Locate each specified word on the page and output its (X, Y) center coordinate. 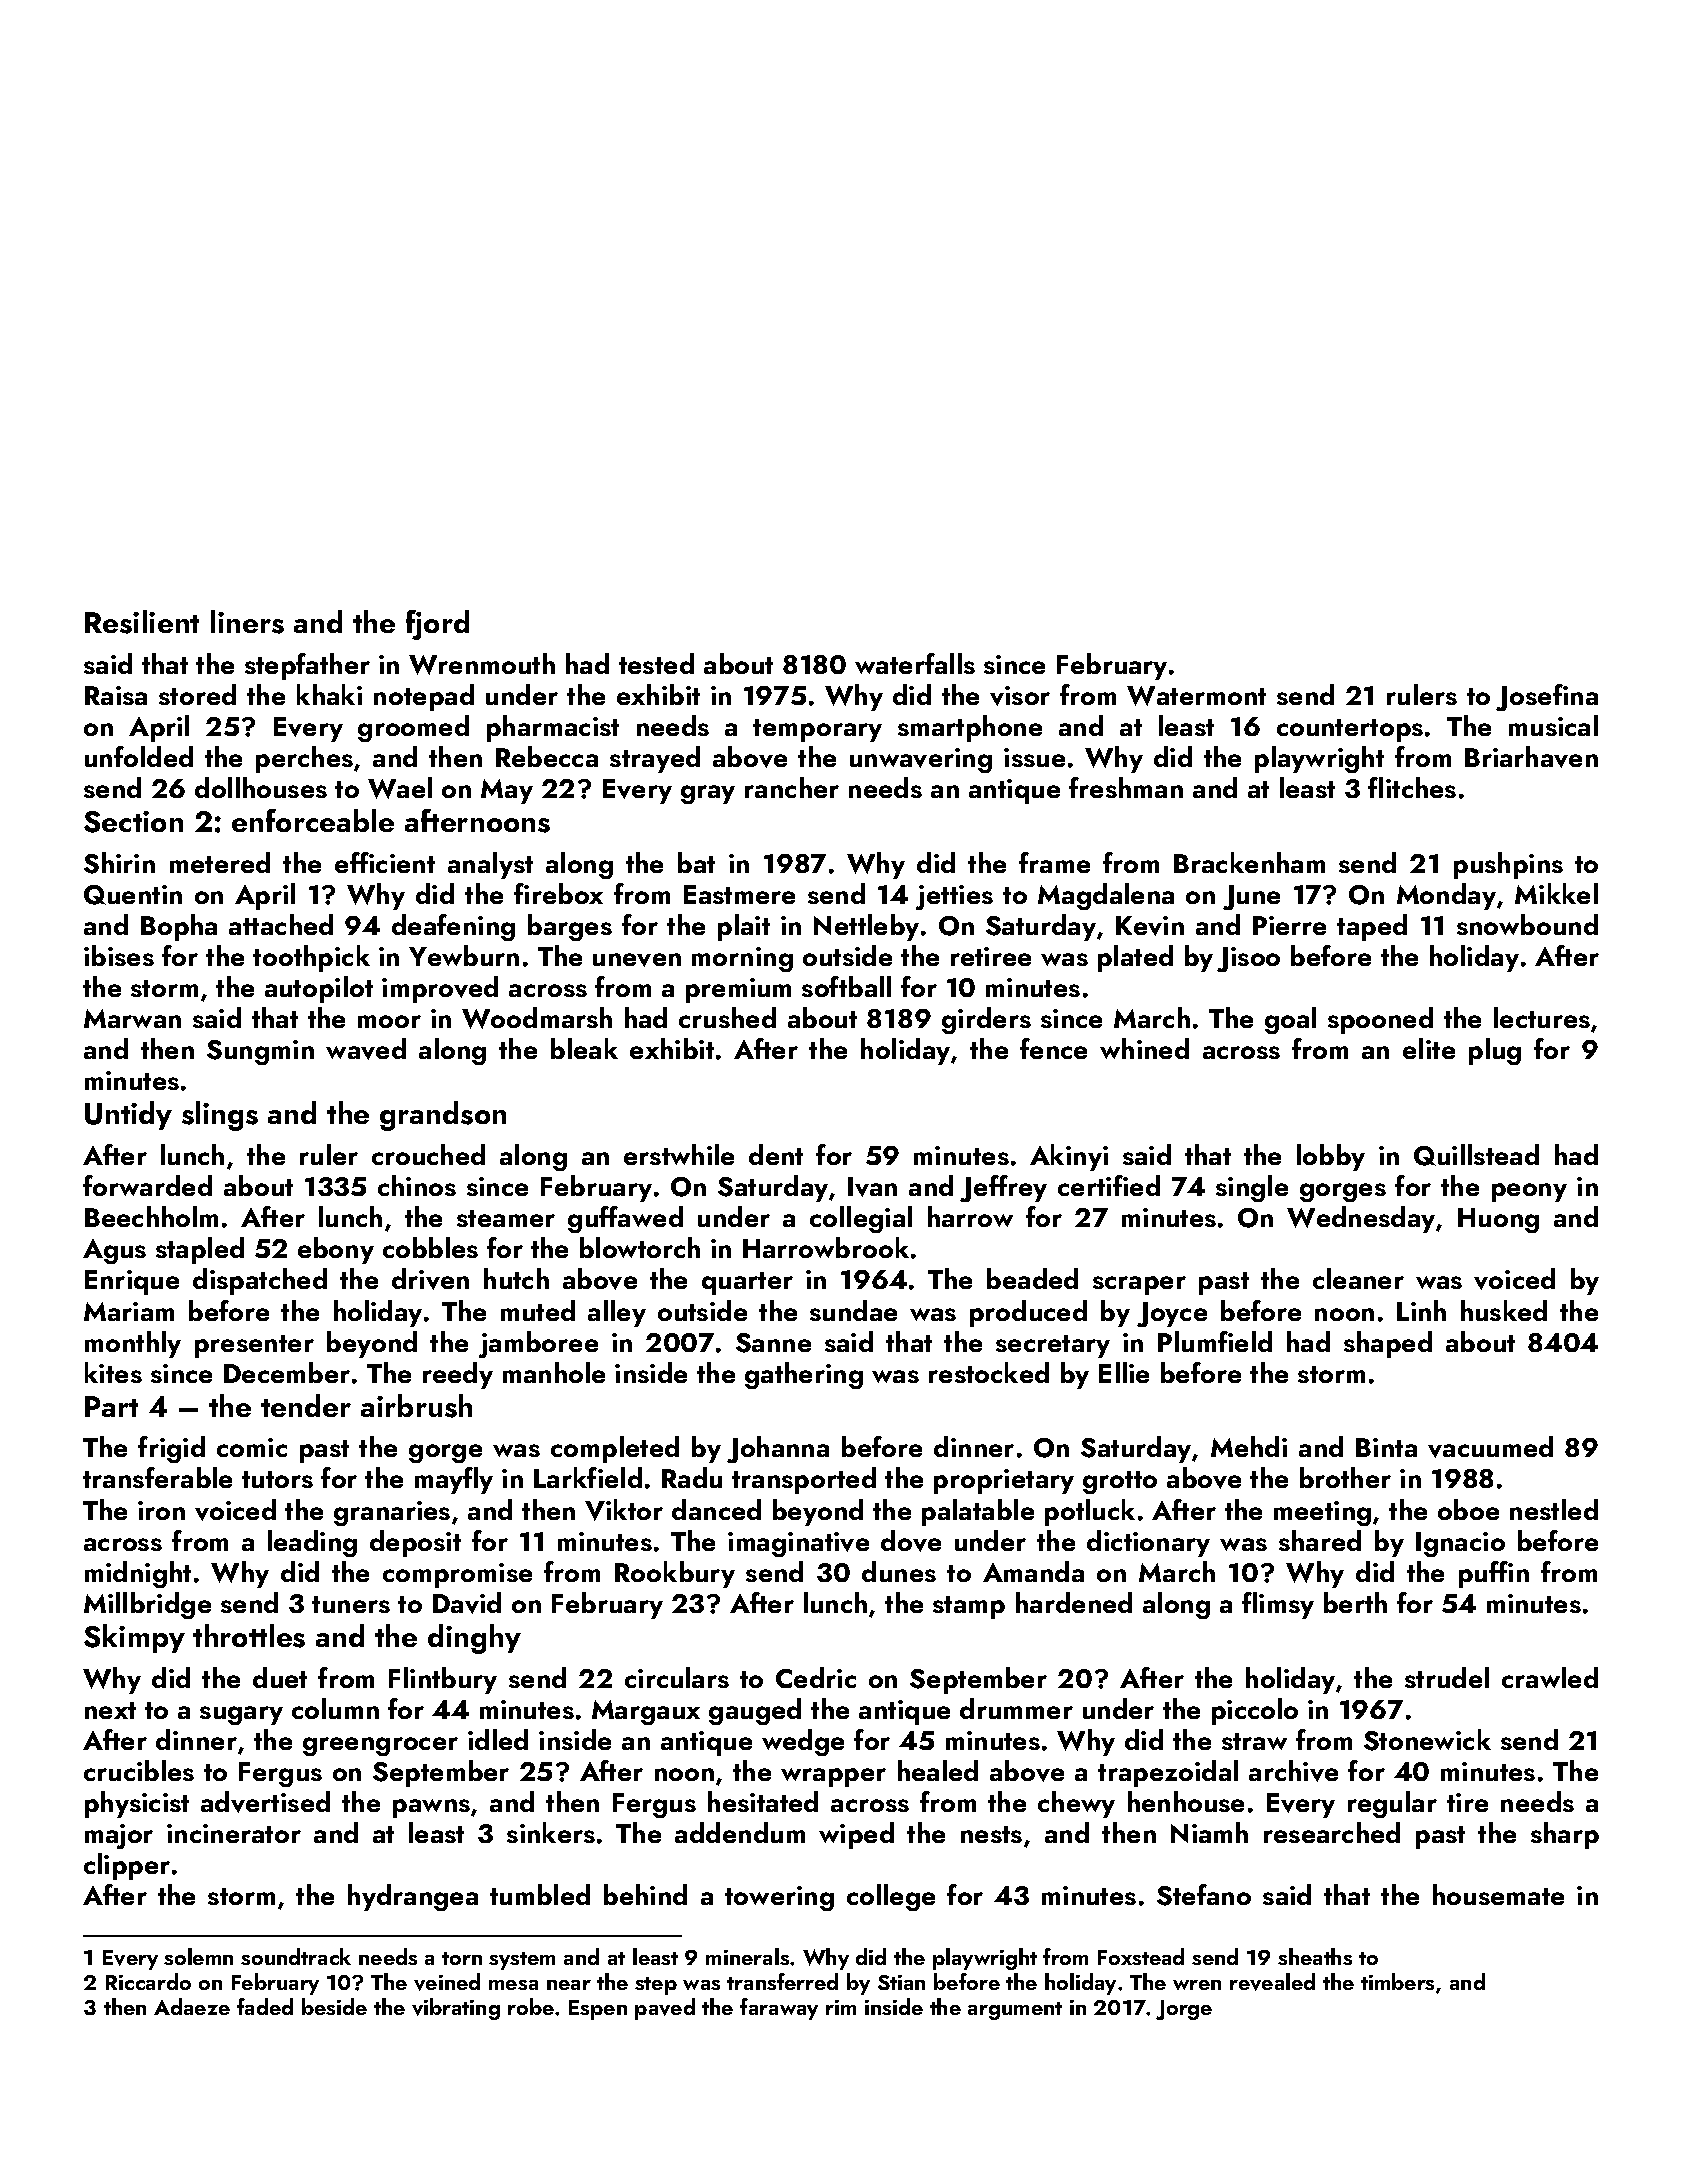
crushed (727, 1017)
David (467, 1603)
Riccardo (148, 1981)
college (891, 1897)
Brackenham (1249, 862)
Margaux (646, 1712)
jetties (954, 897)
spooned (1380, 1020)
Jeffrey (1003, 1188)
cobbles (430, 1247)
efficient (385, 862)
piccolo (1255, 1711)
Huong (1498, 1220)
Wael (400, 788)
